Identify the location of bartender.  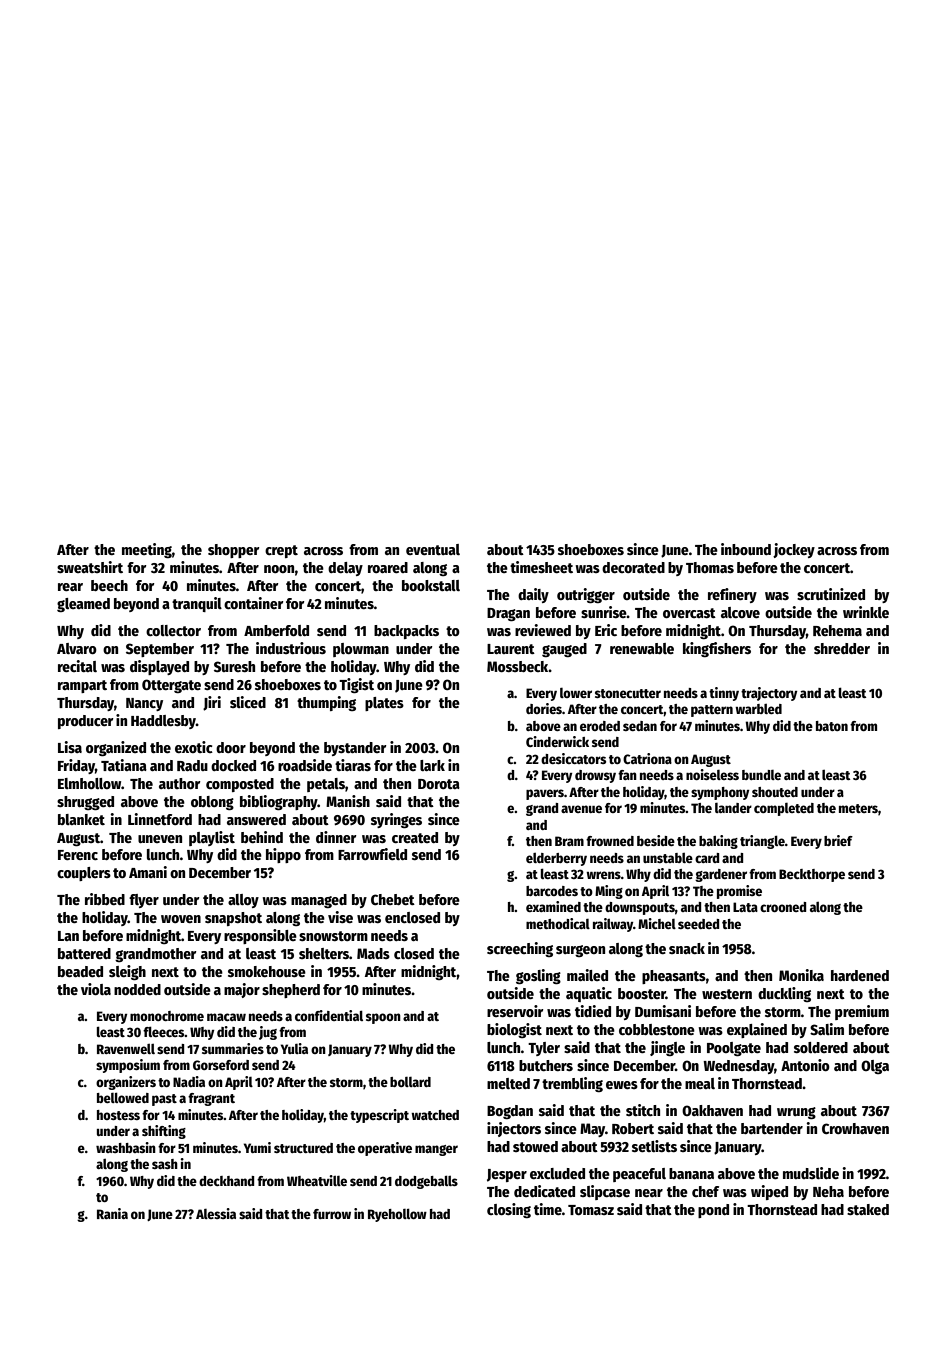
(772, 1128).
